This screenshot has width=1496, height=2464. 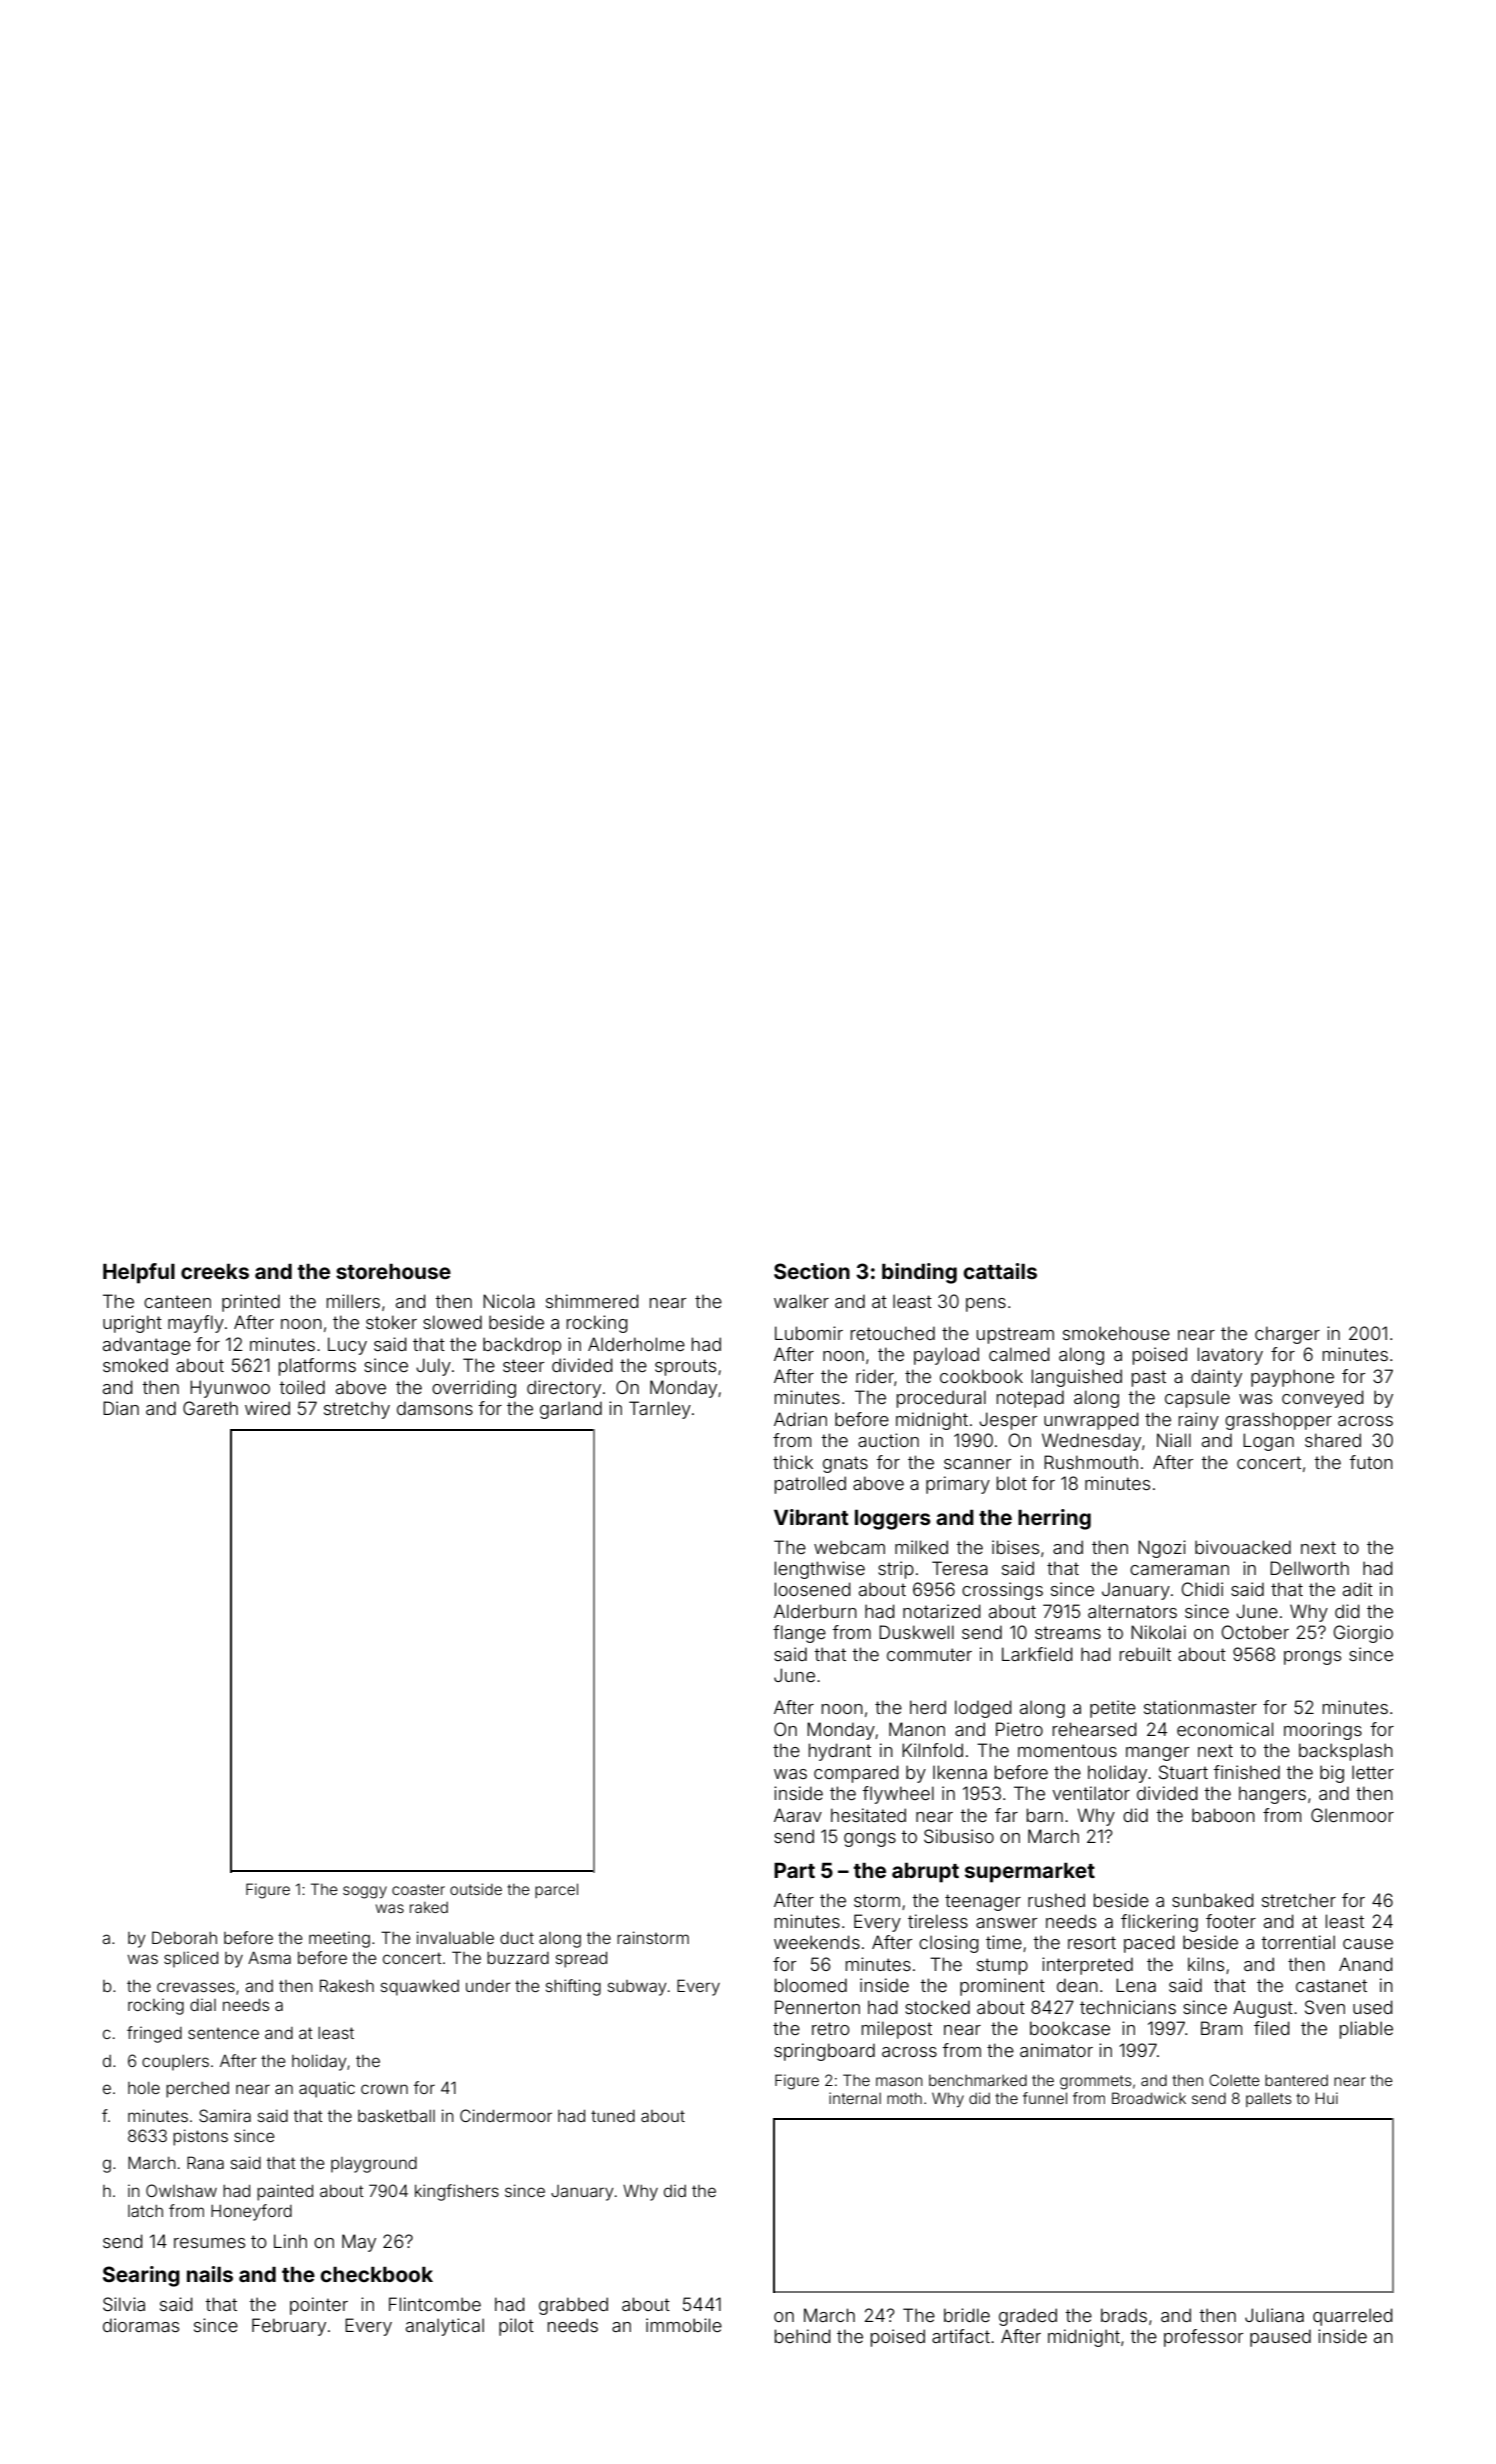 What do you see at coordinates (289, 2327) in the screenshot?
I see `February` at bounding box center [289, 2327].
